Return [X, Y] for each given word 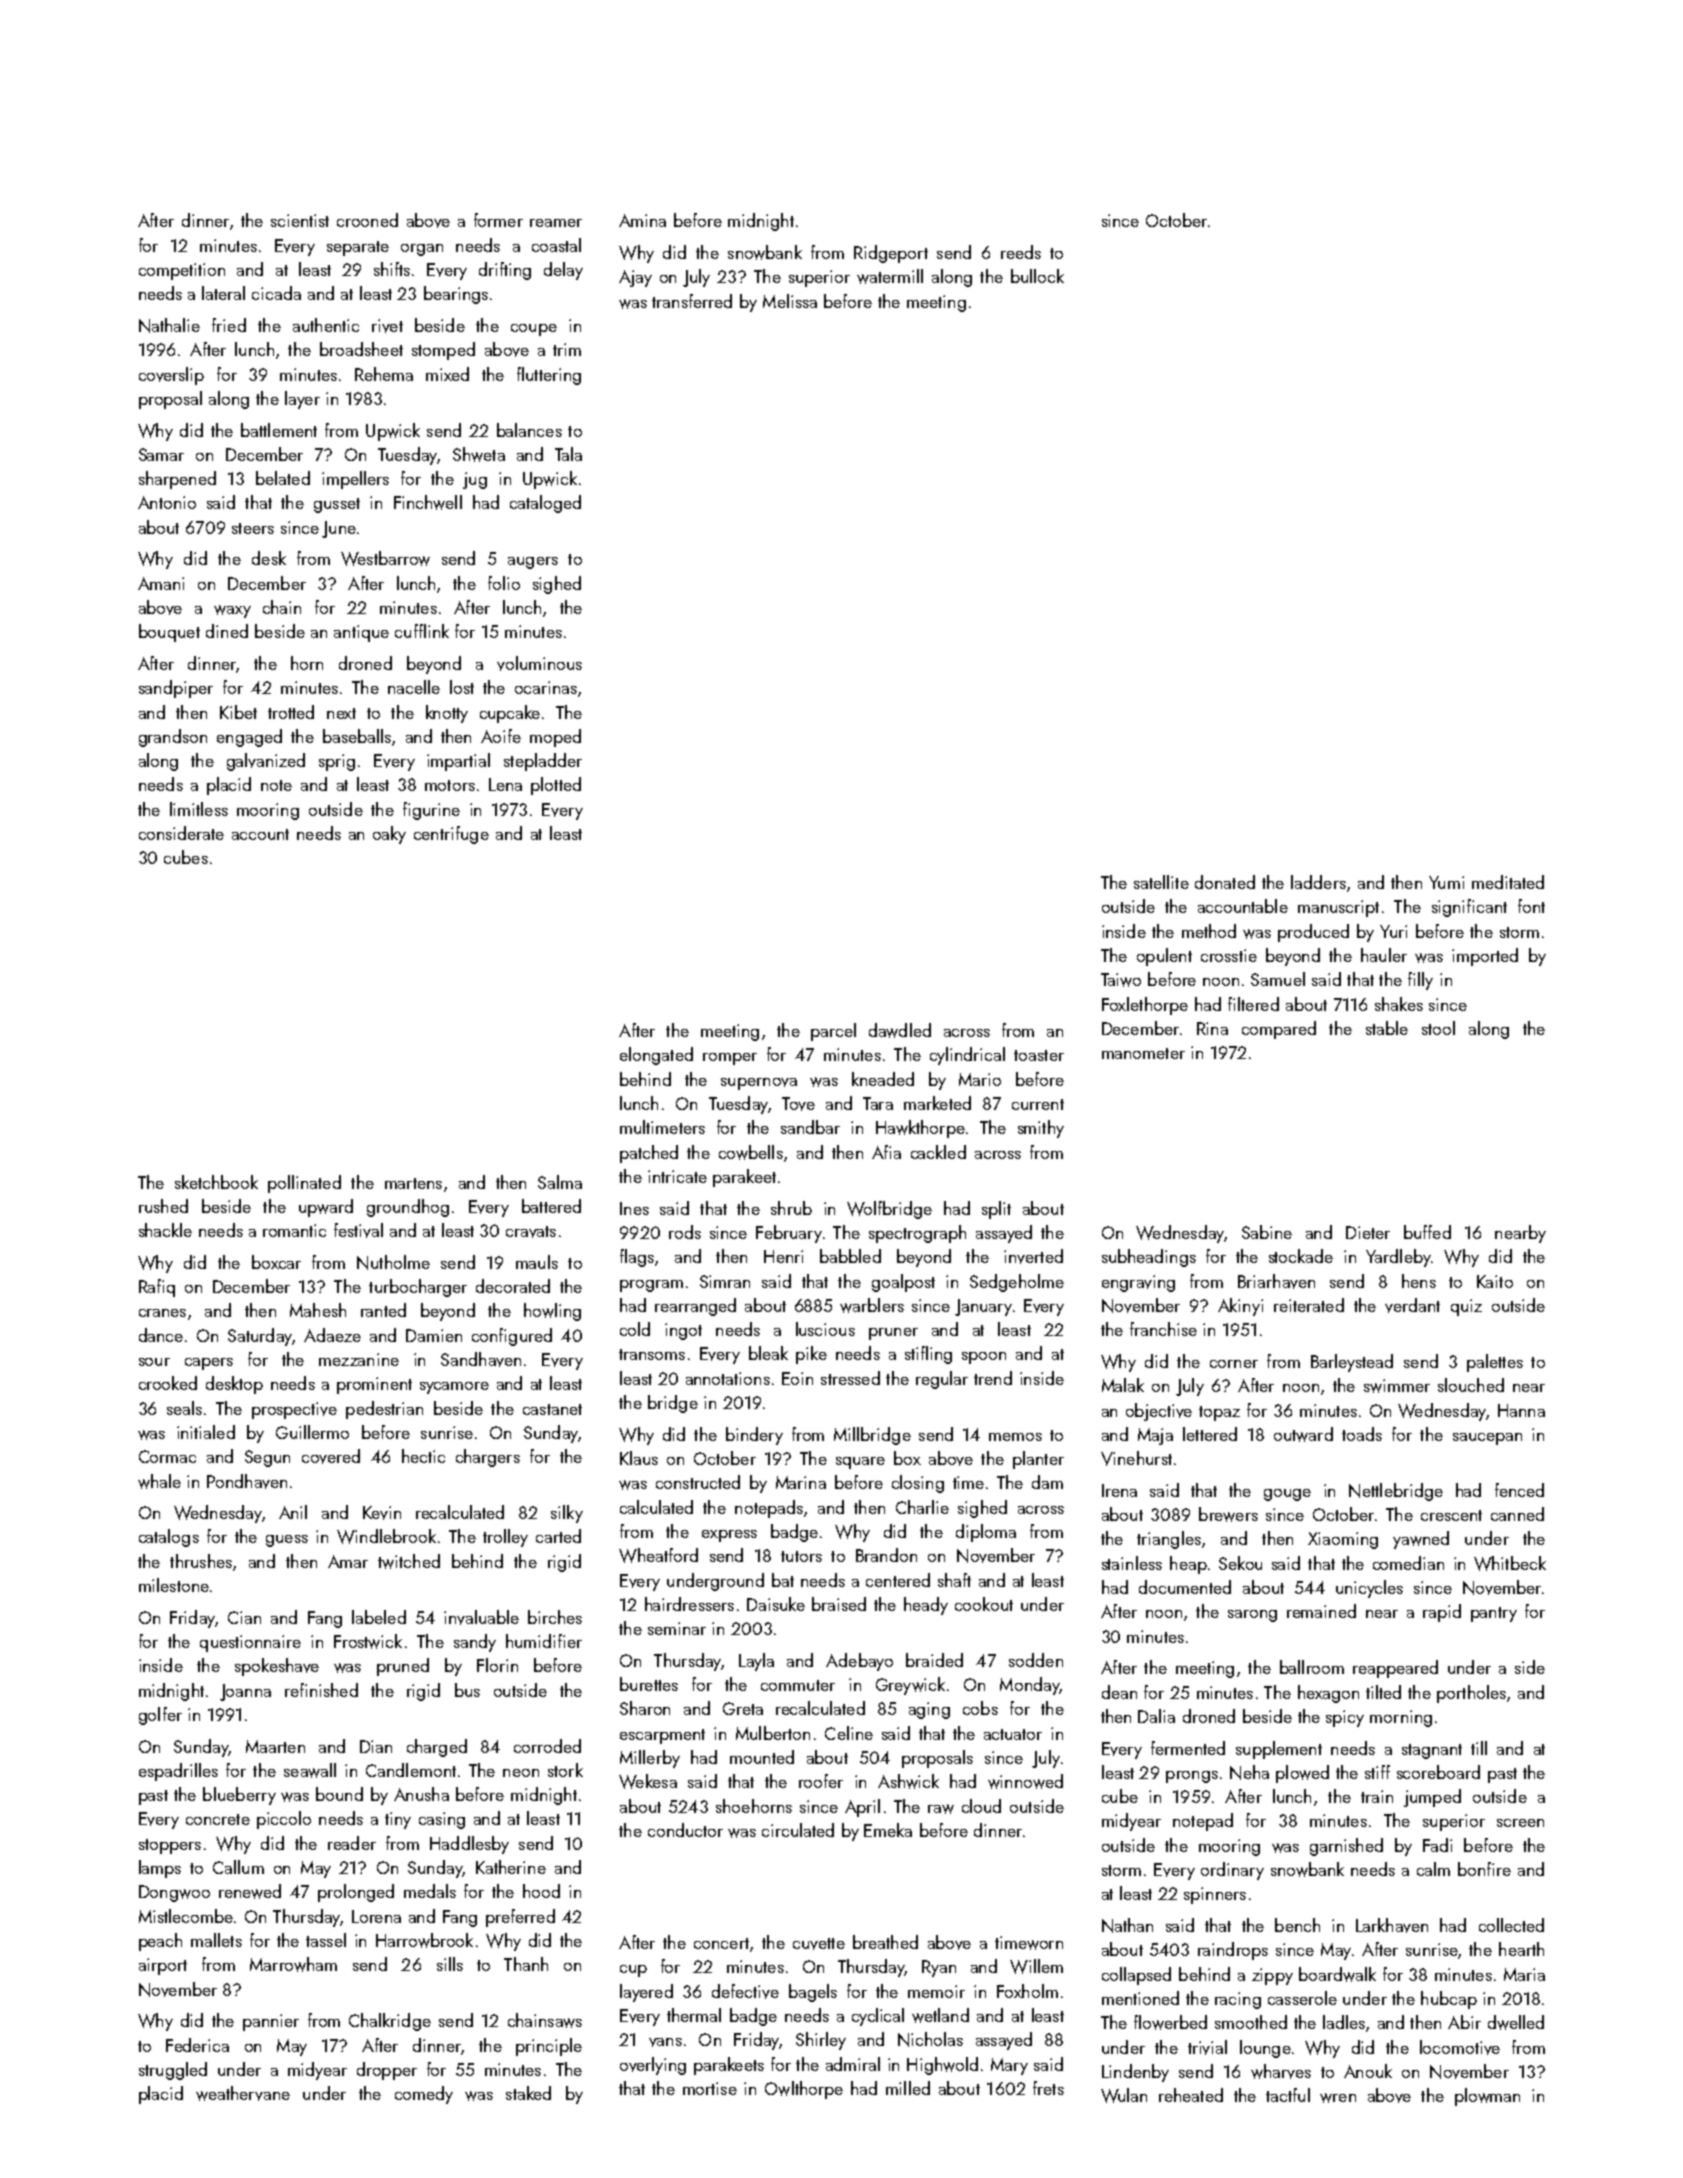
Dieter [1368, 1232]
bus [467, 1690]
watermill [890, 276]
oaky [389, 835]
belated [283, 478]
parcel [833, 1032]
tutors [801, 1556]
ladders [1318, 882]
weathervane [243, 2093]
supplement [1279, 1750]
